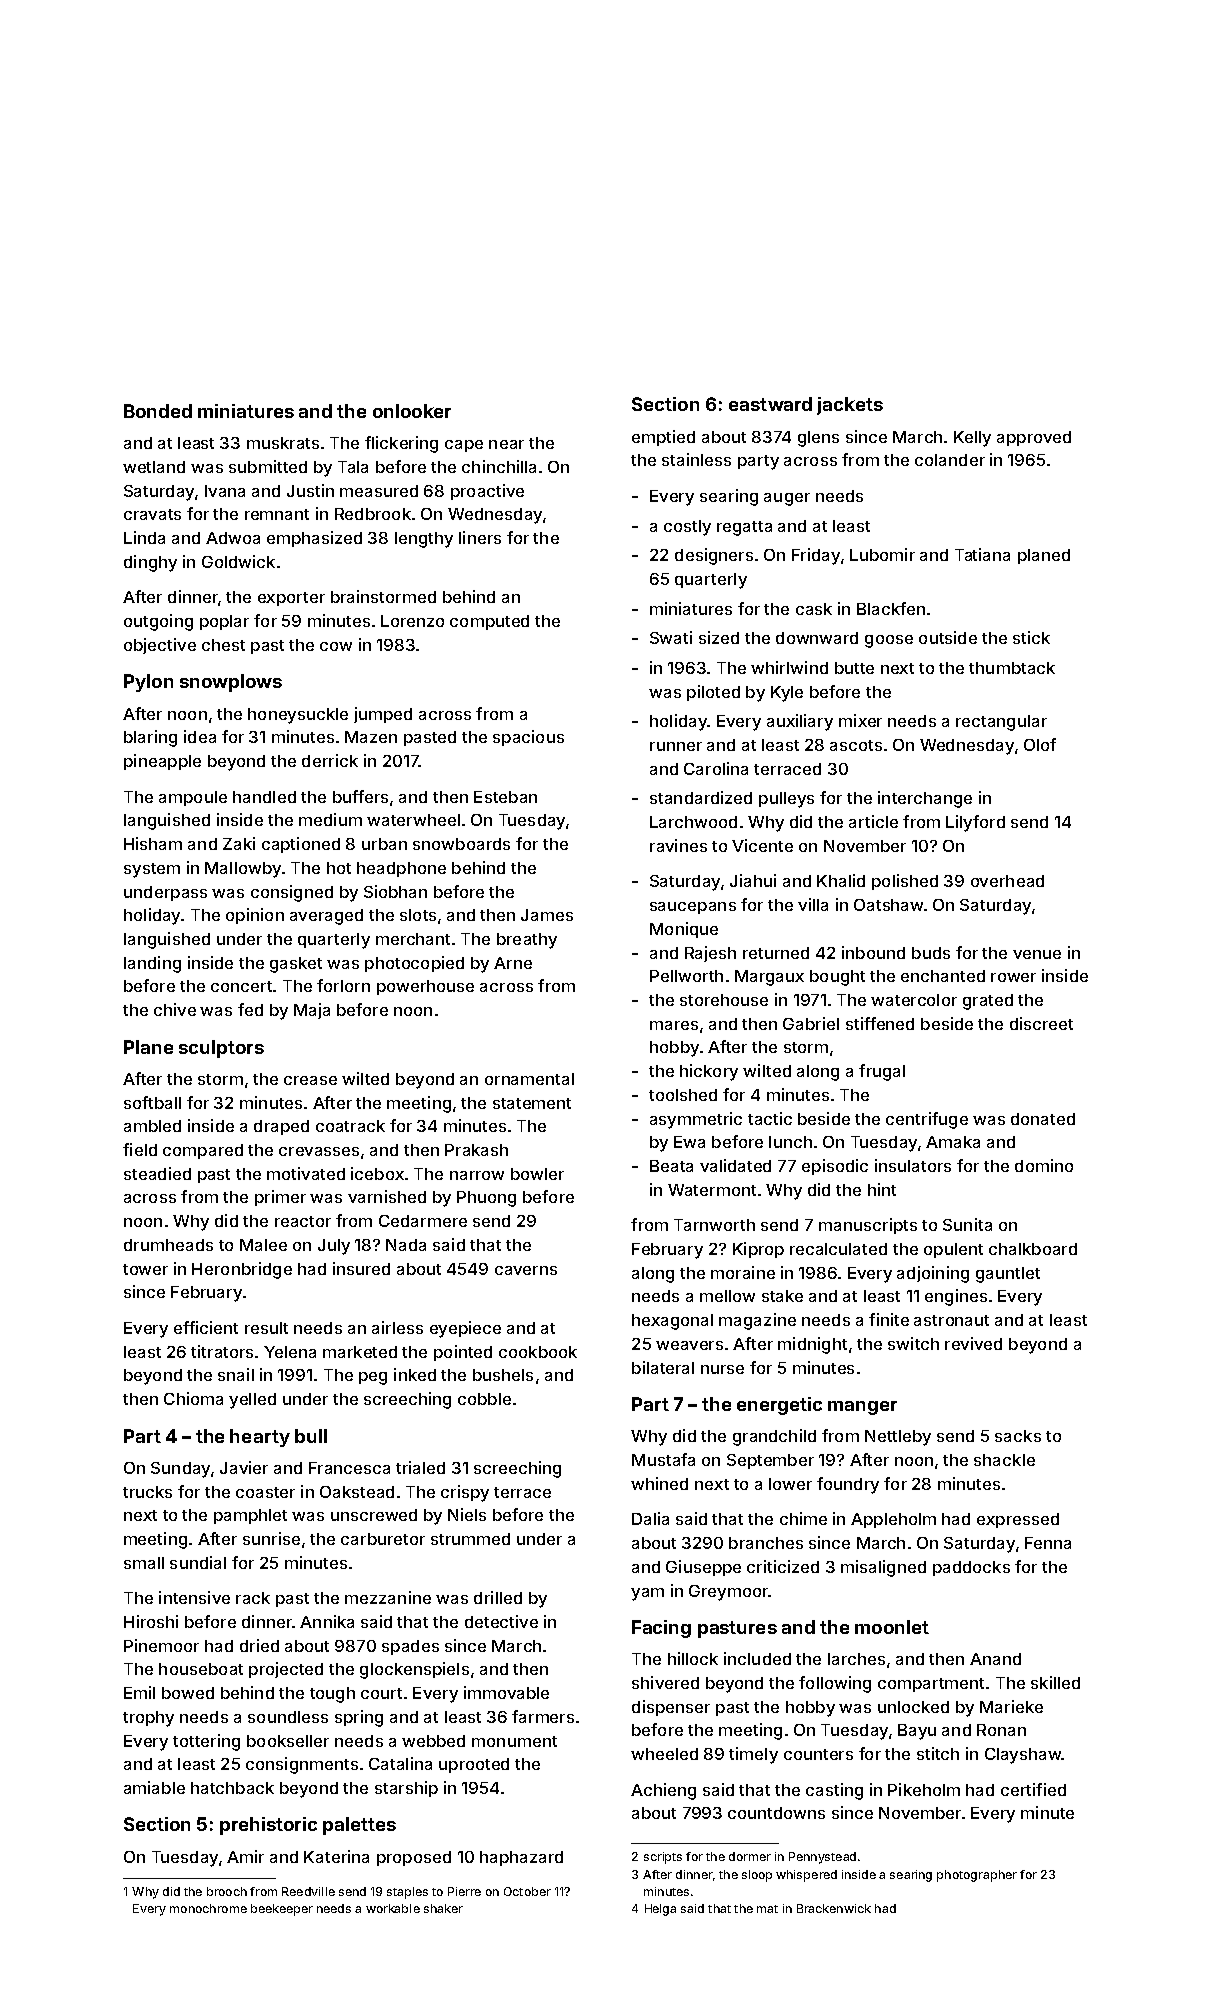 The width and height of the document is (1212, 1995). I want to click on consigned, so click(292, 893).
